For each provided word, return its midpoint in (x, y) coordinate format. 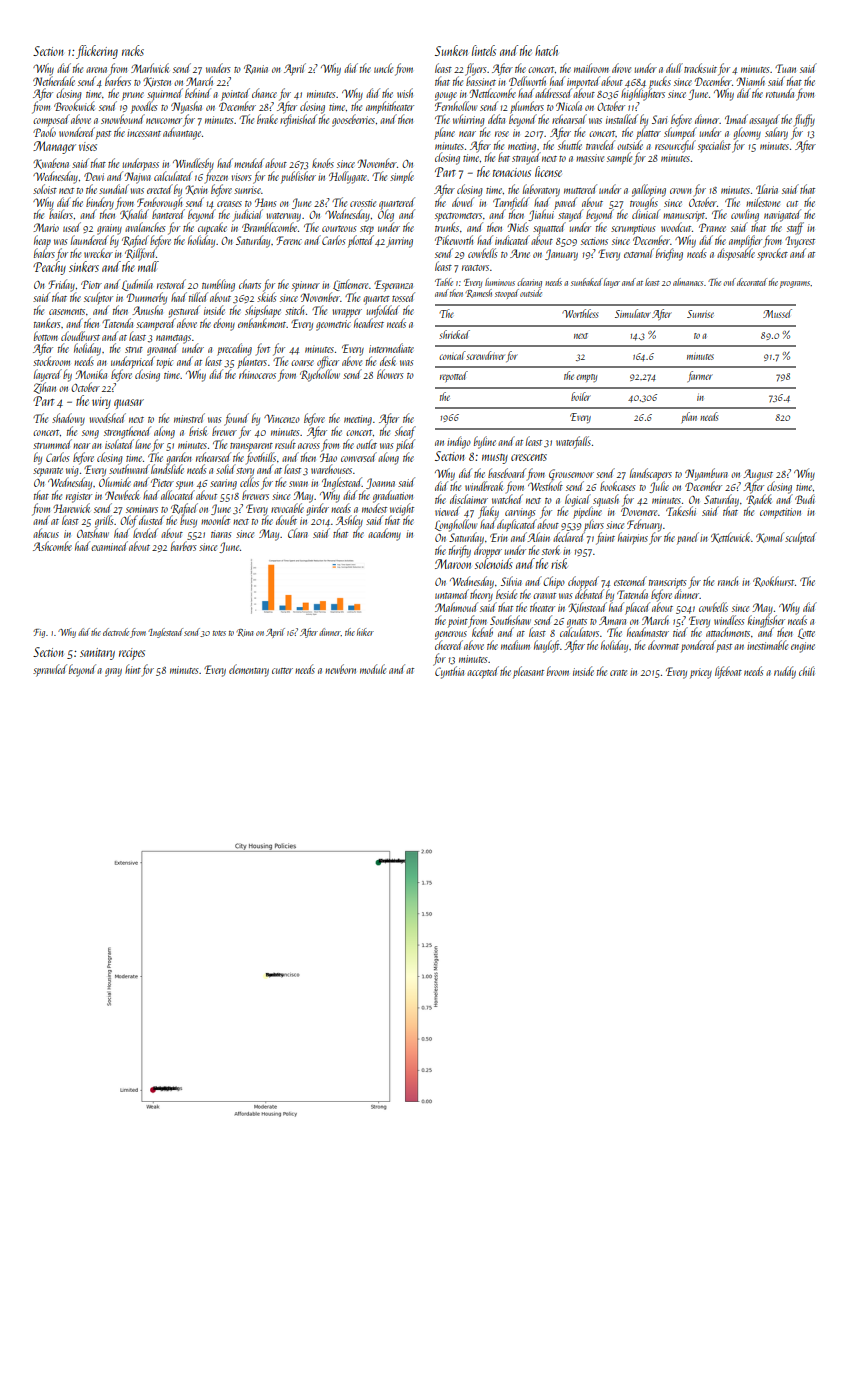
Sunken (451, 50)
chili (807, 671)
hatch (546, 50)
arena (96, 70)
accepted (483, 672)
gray (113, 672)
